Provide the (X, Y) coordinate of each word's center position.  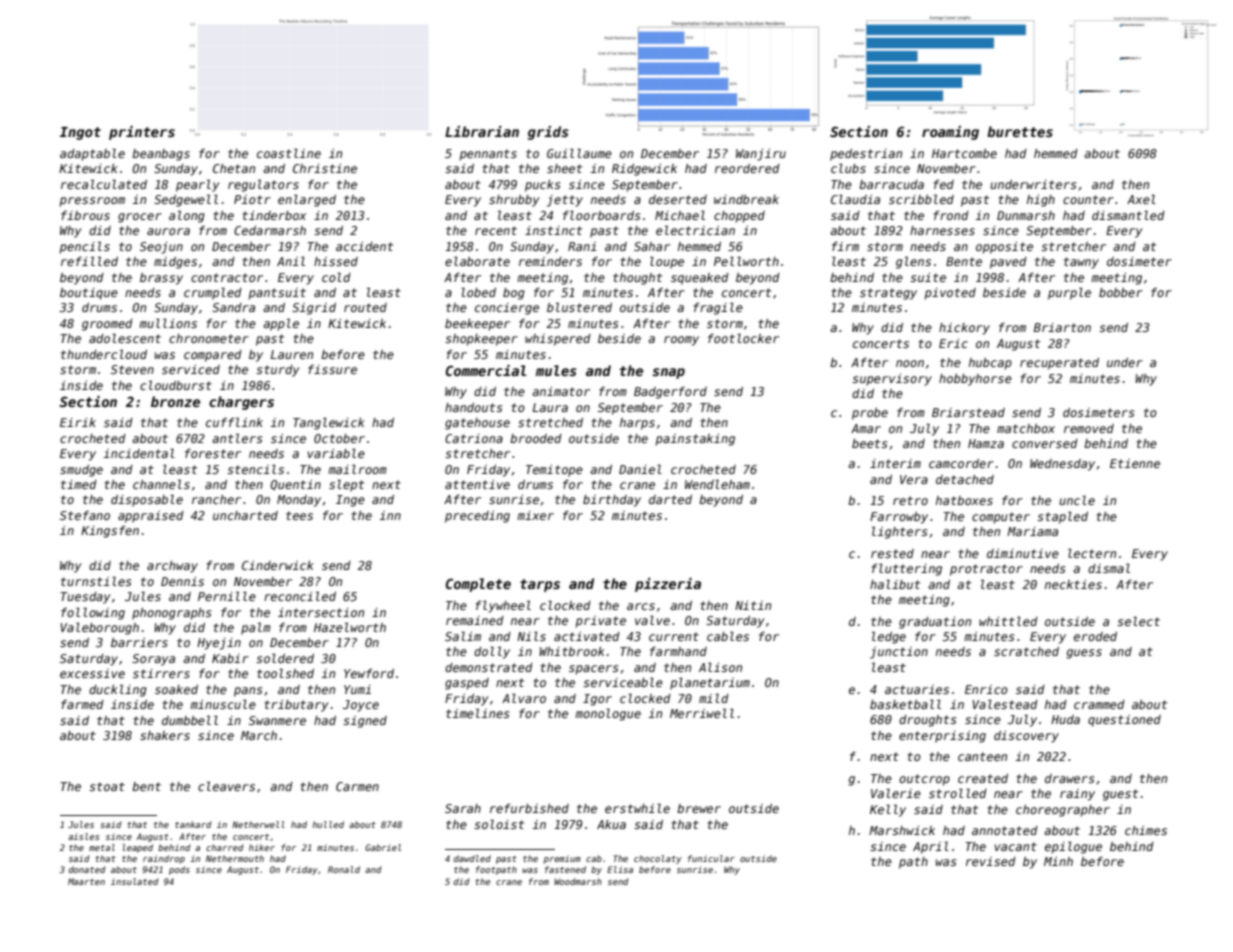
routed (365, 307)
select (1138, 621)
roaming (950, 133)
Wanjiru (761, 155)
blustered (579, 307)
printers (142, 133)
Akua (611, 824)
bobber (1121, 292)
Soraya (153, 660)
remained (475, 620)
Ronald (344, 869)
